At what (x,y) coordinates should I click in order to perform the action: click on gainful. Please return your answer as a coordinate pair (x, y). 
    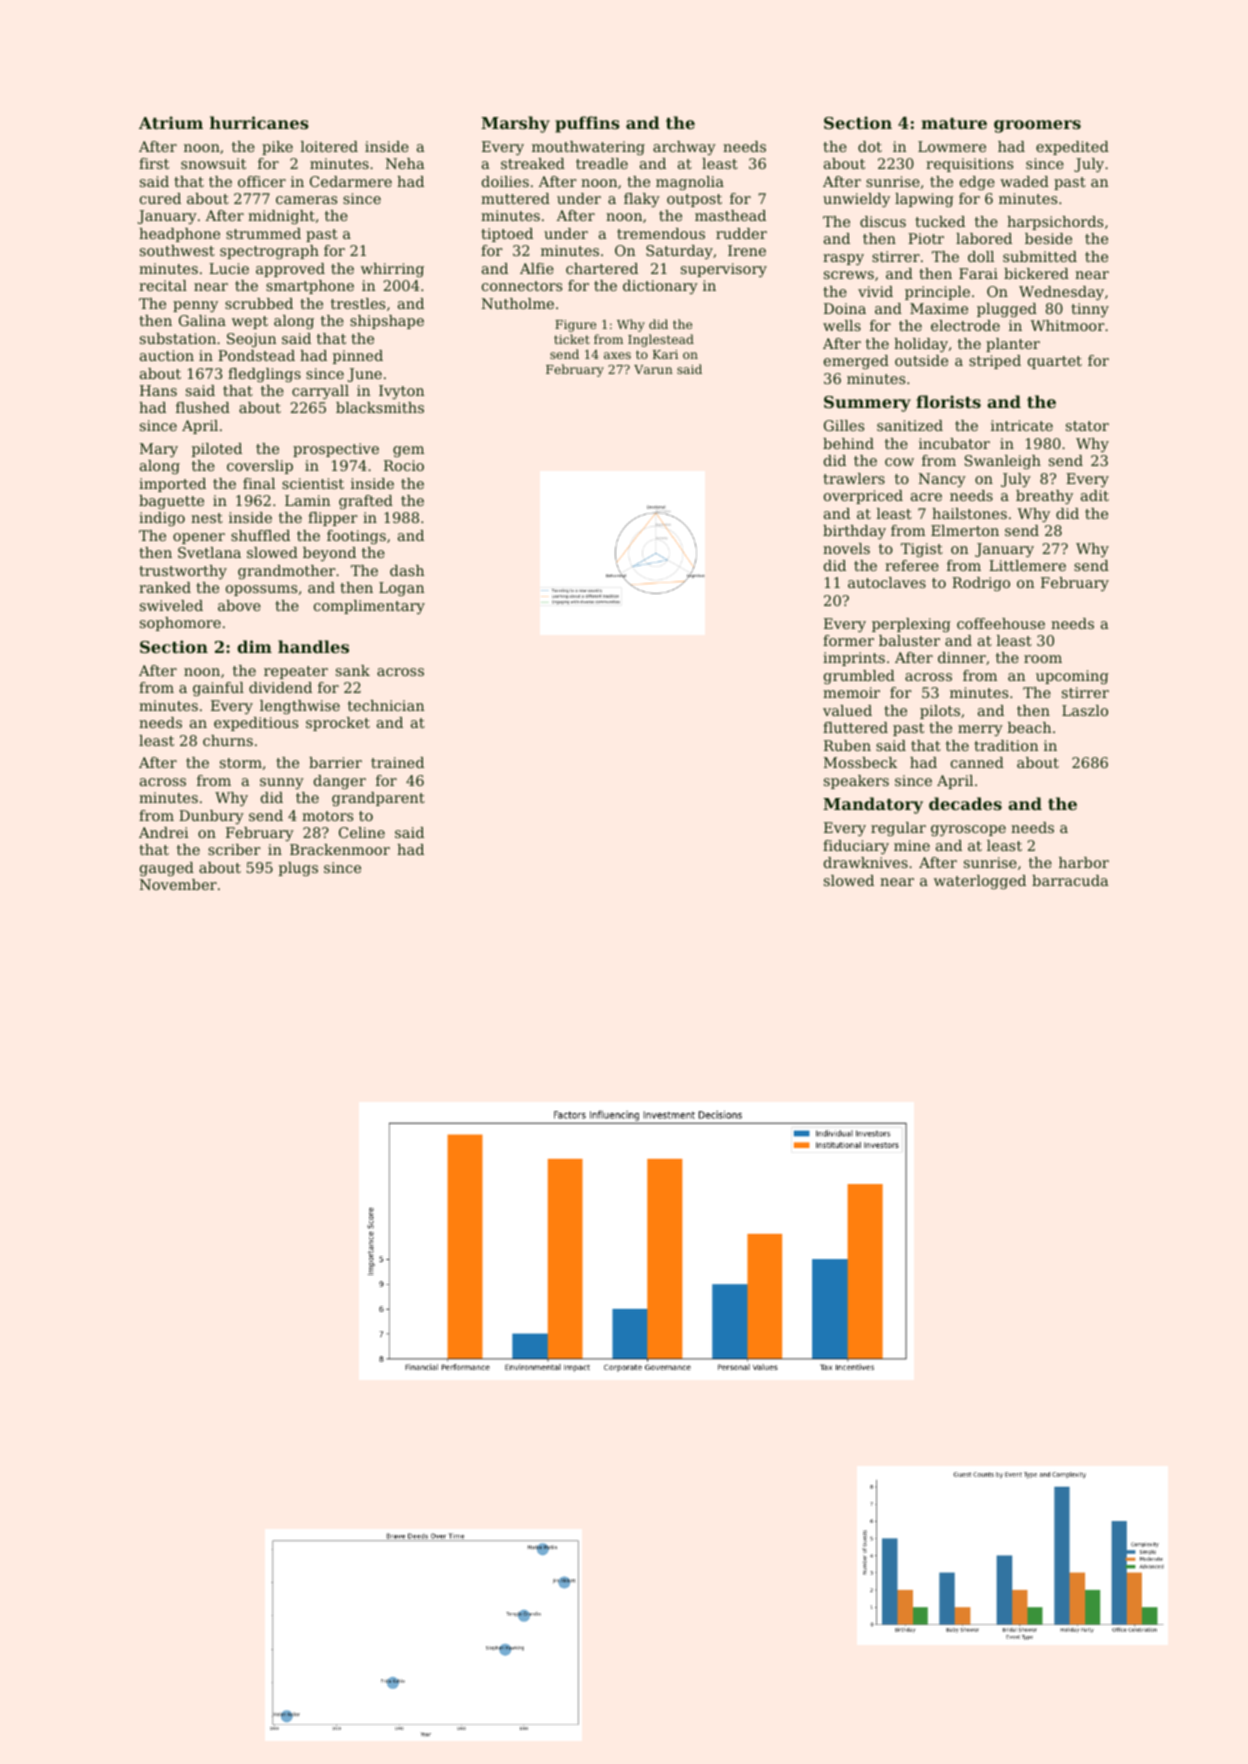
    Looking at the image, I should click on (218, 689).
